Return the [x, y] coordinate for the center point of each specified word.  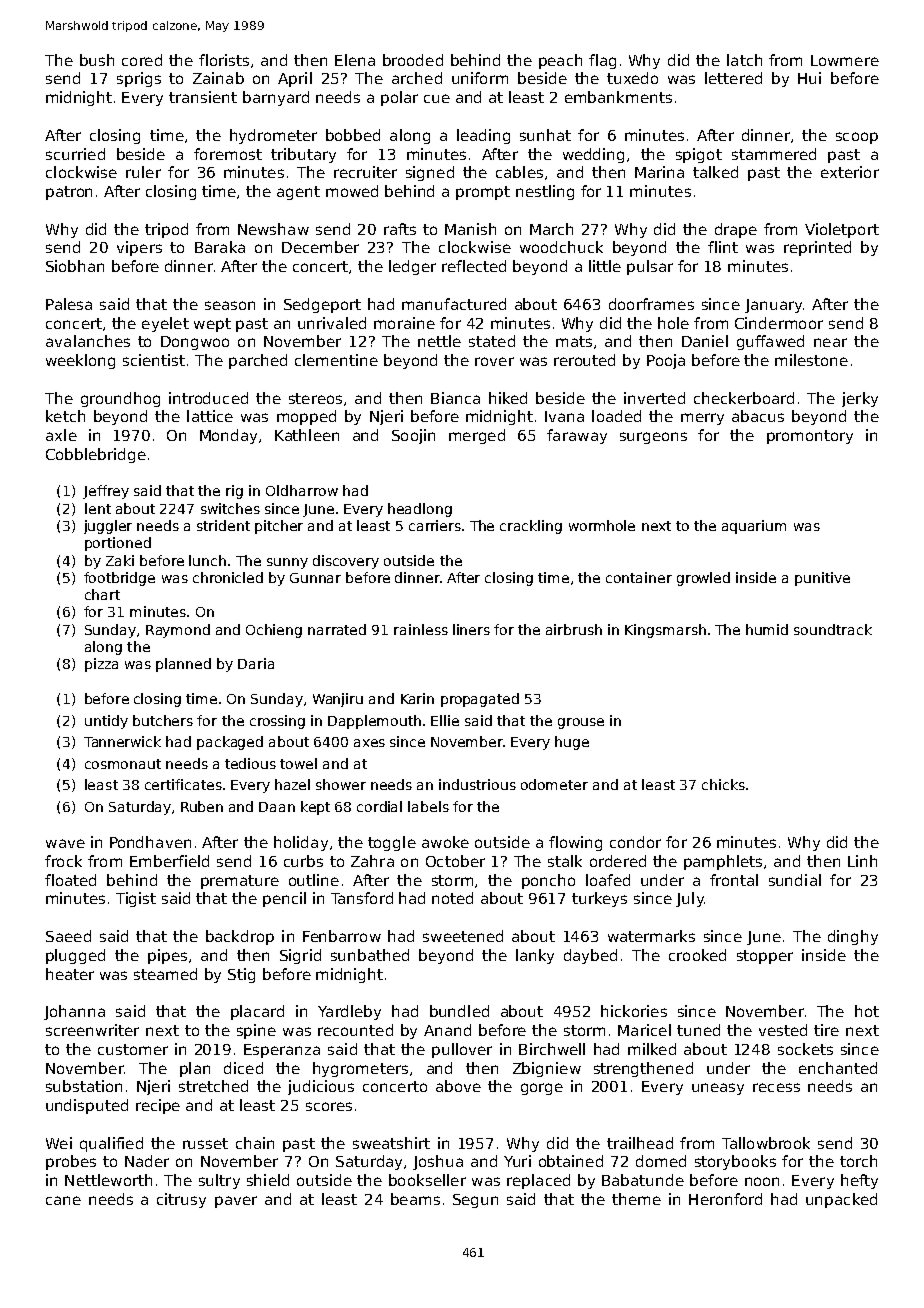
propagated [480, 700]
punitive [822, 579]
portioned [118, 544]
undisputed [87, 1106]
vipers [139, 248]
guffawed [770, 342]
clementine [336, 360]
